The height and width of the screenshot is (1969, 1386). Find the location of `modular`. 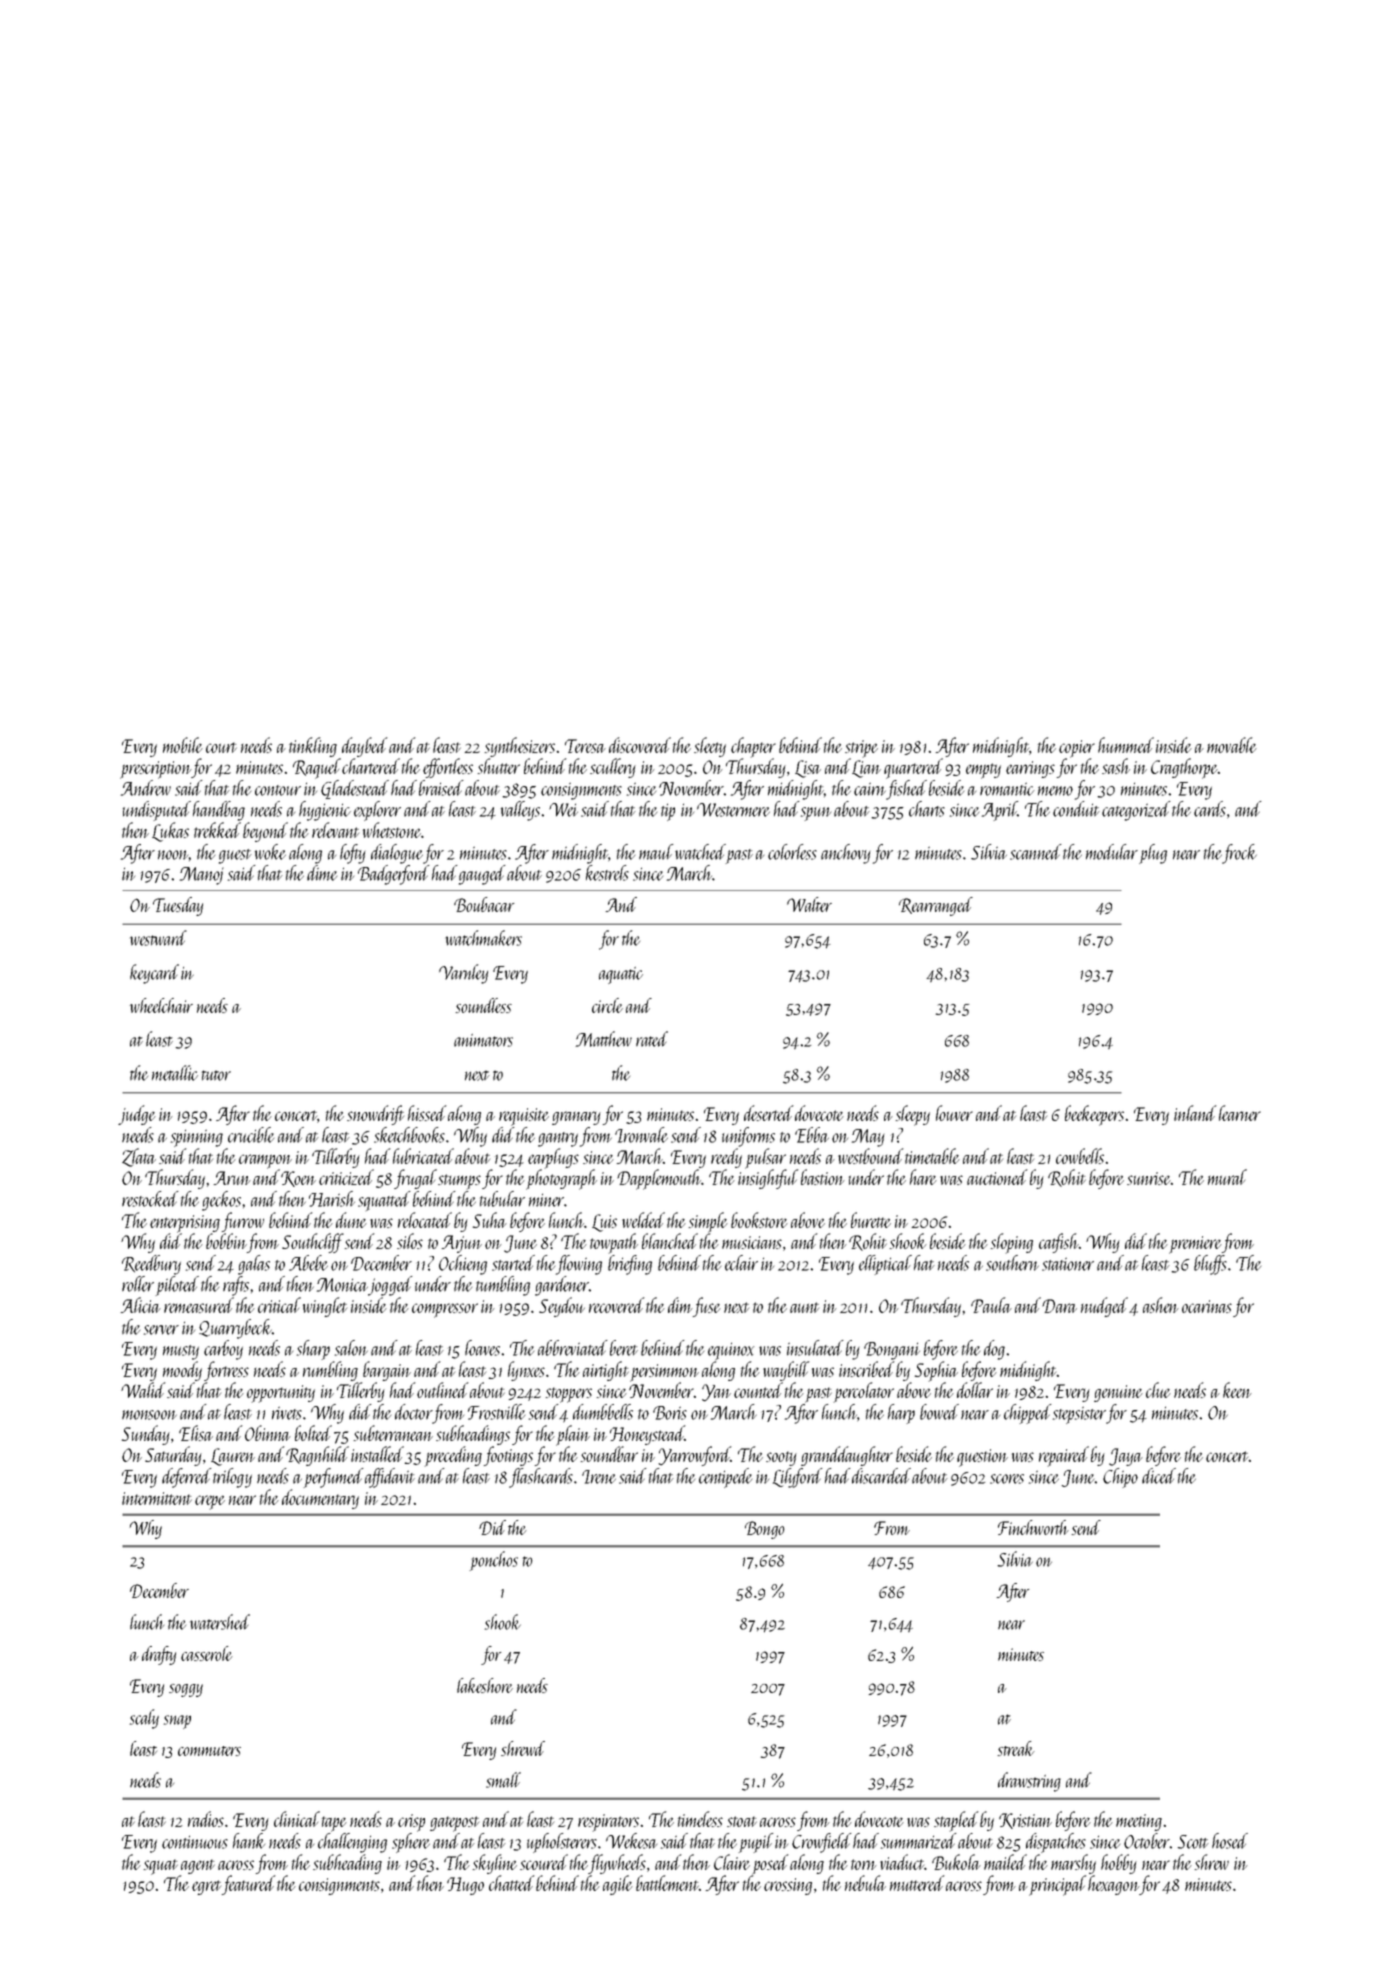

modular is located at coordinates (1112, 852).
